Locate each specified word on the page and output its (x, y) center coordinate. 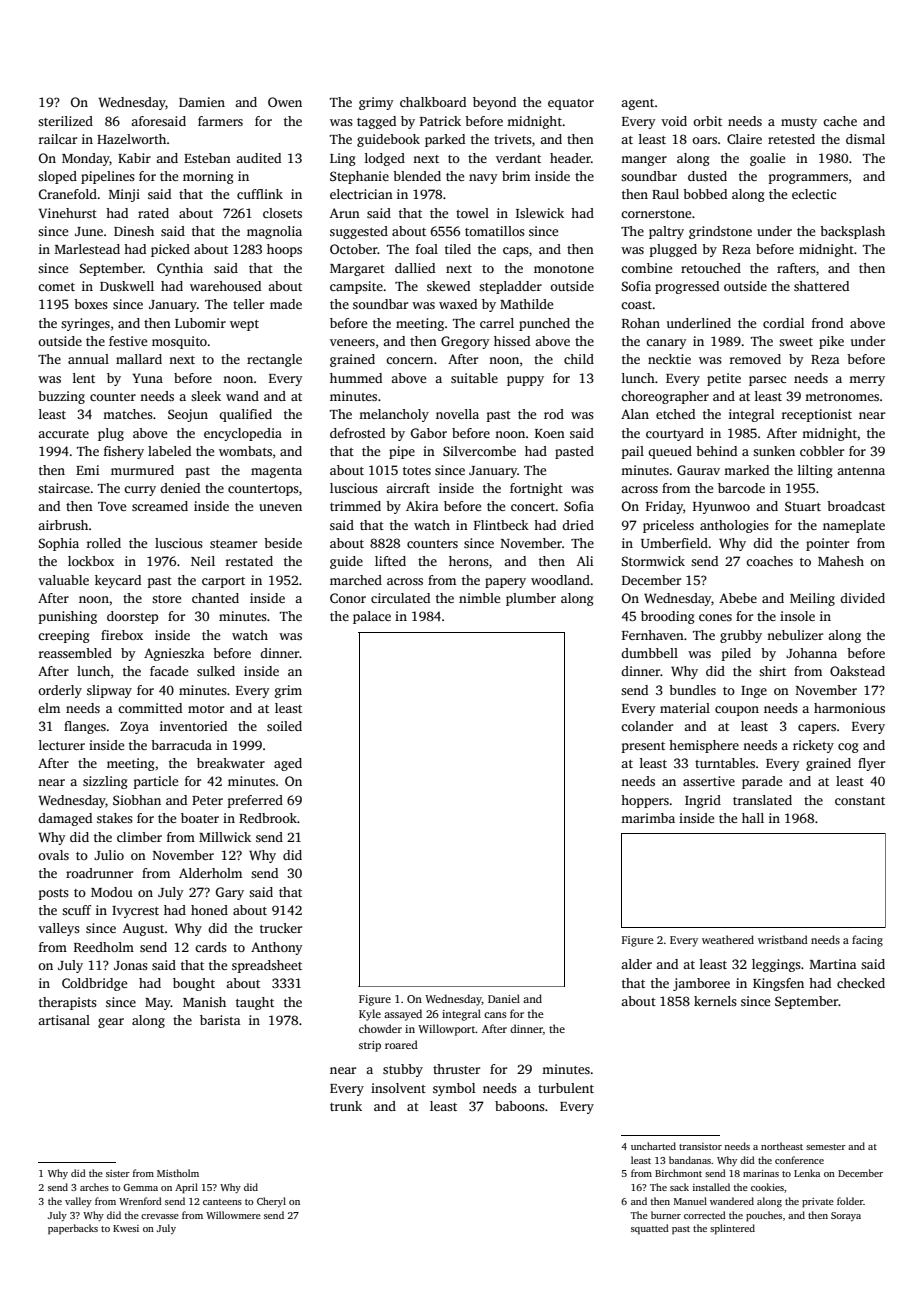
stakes (115, 818)
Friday (664, 507)
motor (206, 709)
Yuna (147, 378)
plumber (531, 599)
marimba (648, 818)
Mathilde (526, 304)
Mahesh (841, 561)
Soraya (846, 1216)
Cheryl (271, 1202)
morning (208, 177)
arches (94, 1187)
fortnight (536, 489)
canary (666, 344)
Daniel (504, 998)
